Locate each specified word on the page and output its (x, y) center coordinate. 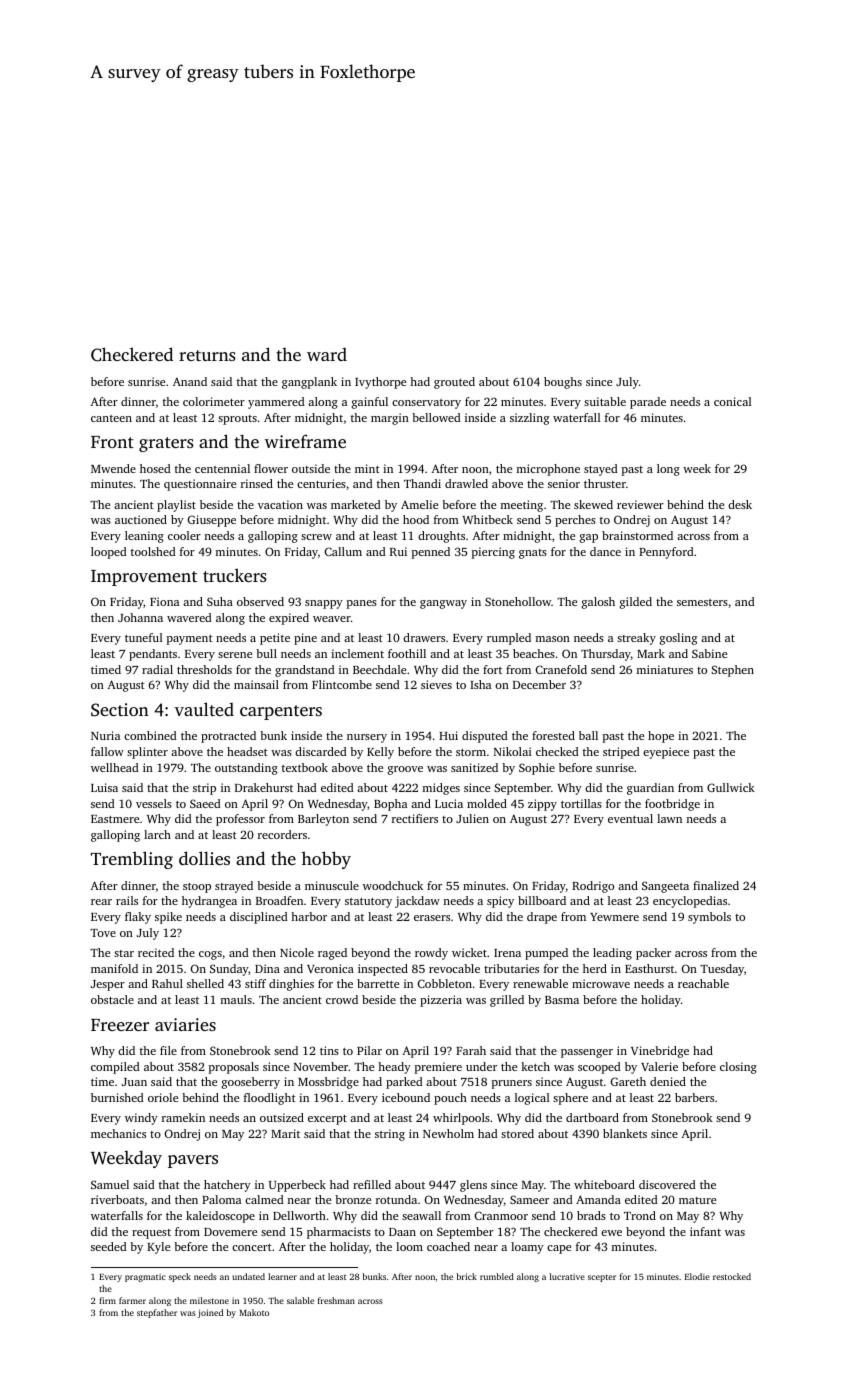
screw (316, 537)
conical (732, 401)
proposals (234, 1068)
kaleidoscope (220, 1217)
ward (327, 354)
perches (575, 521)
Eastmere (115, 819)
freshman (336, 1300)
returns (207, 355)
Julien (472, 818)
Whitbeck (487, 519)
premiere (438, 1068)
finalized (716, 885)
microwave (601, 983)
